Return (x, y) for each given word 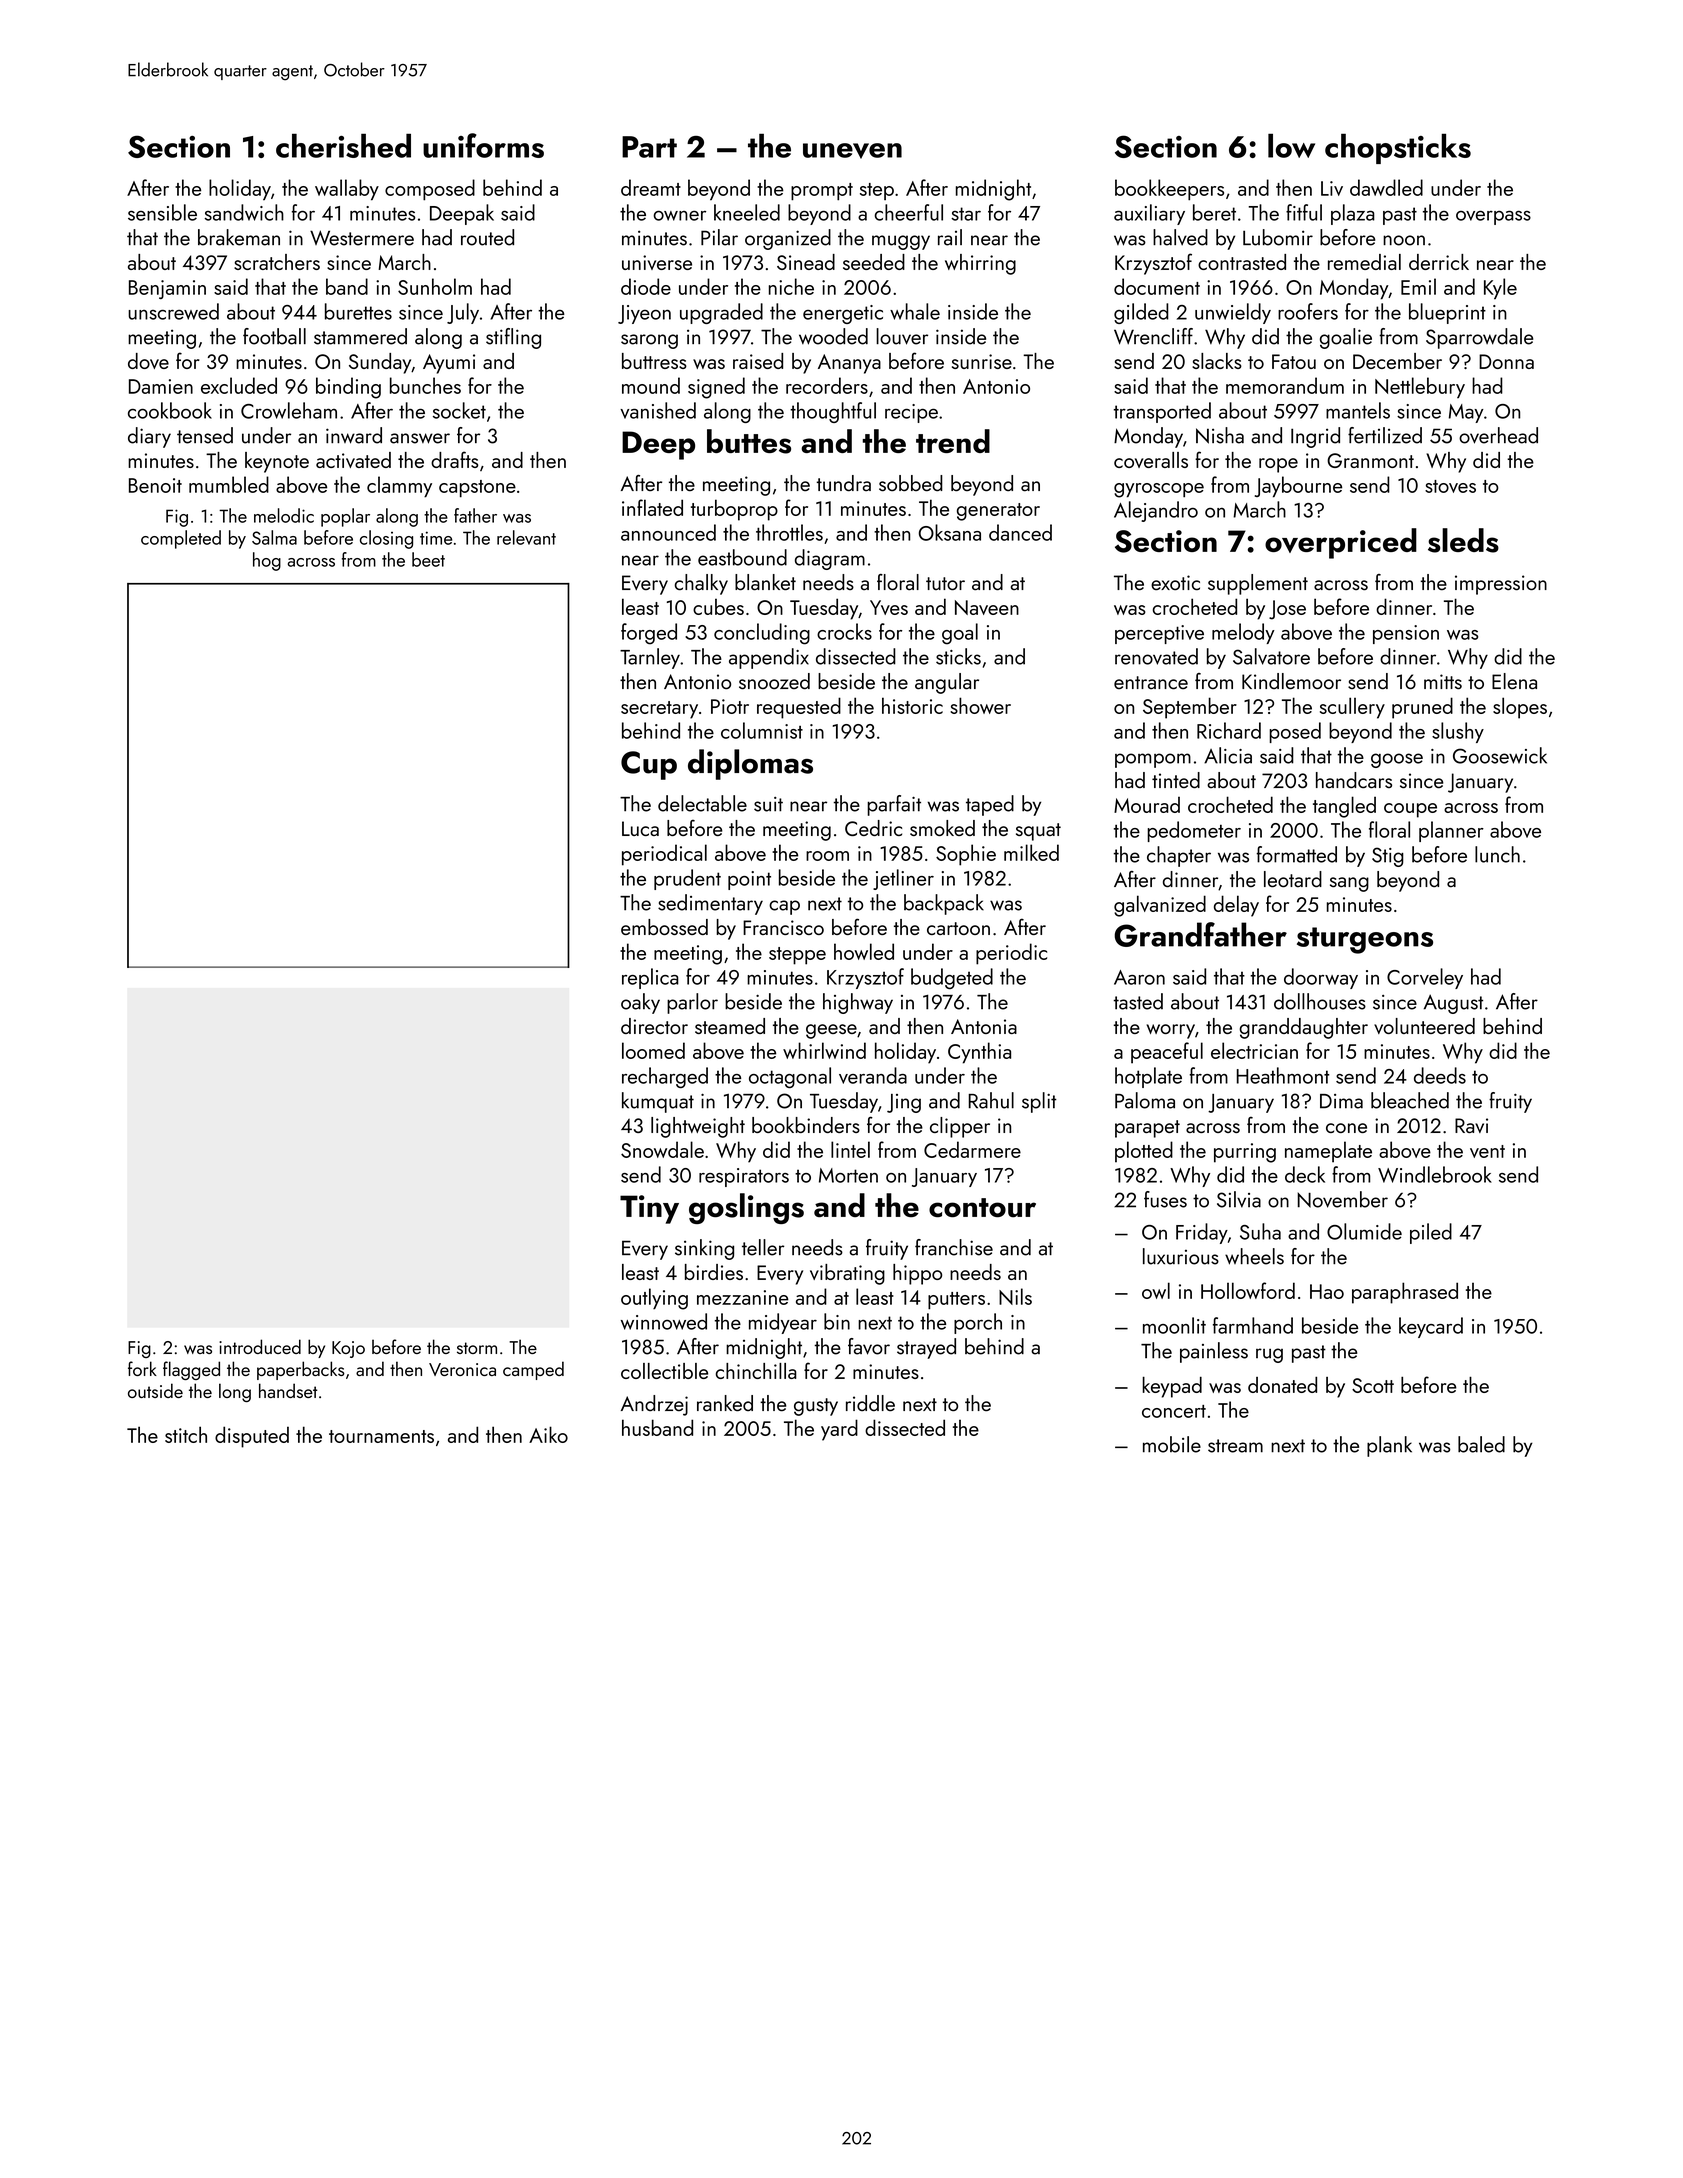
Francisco (783, 927)
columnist (762, 730)
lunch (1497, 854)
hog (267, 561)
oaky (640, 1003)
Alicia (1228, 755)
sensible (162, 212)
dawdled (1386, 187)
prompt (822, 192)
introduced (260, 1346)
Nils (1015, 1296)
